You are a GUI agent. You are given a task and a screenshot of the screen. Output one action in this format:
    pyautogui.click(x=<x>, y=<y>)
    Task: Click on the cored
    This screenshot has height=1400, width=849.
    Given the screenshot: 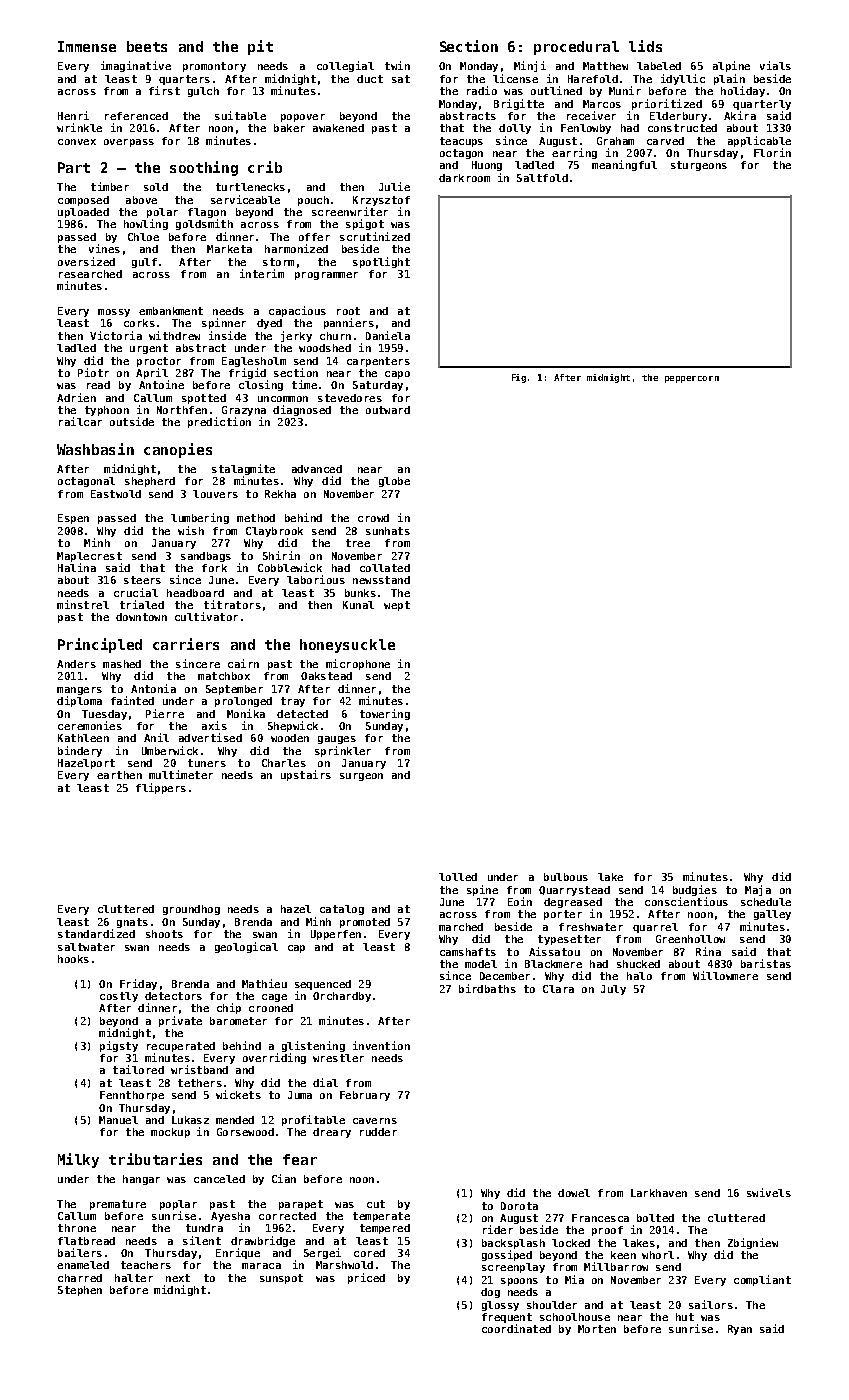 What is the action you would take?
    pyautogui.click(x=369, y=1253)
